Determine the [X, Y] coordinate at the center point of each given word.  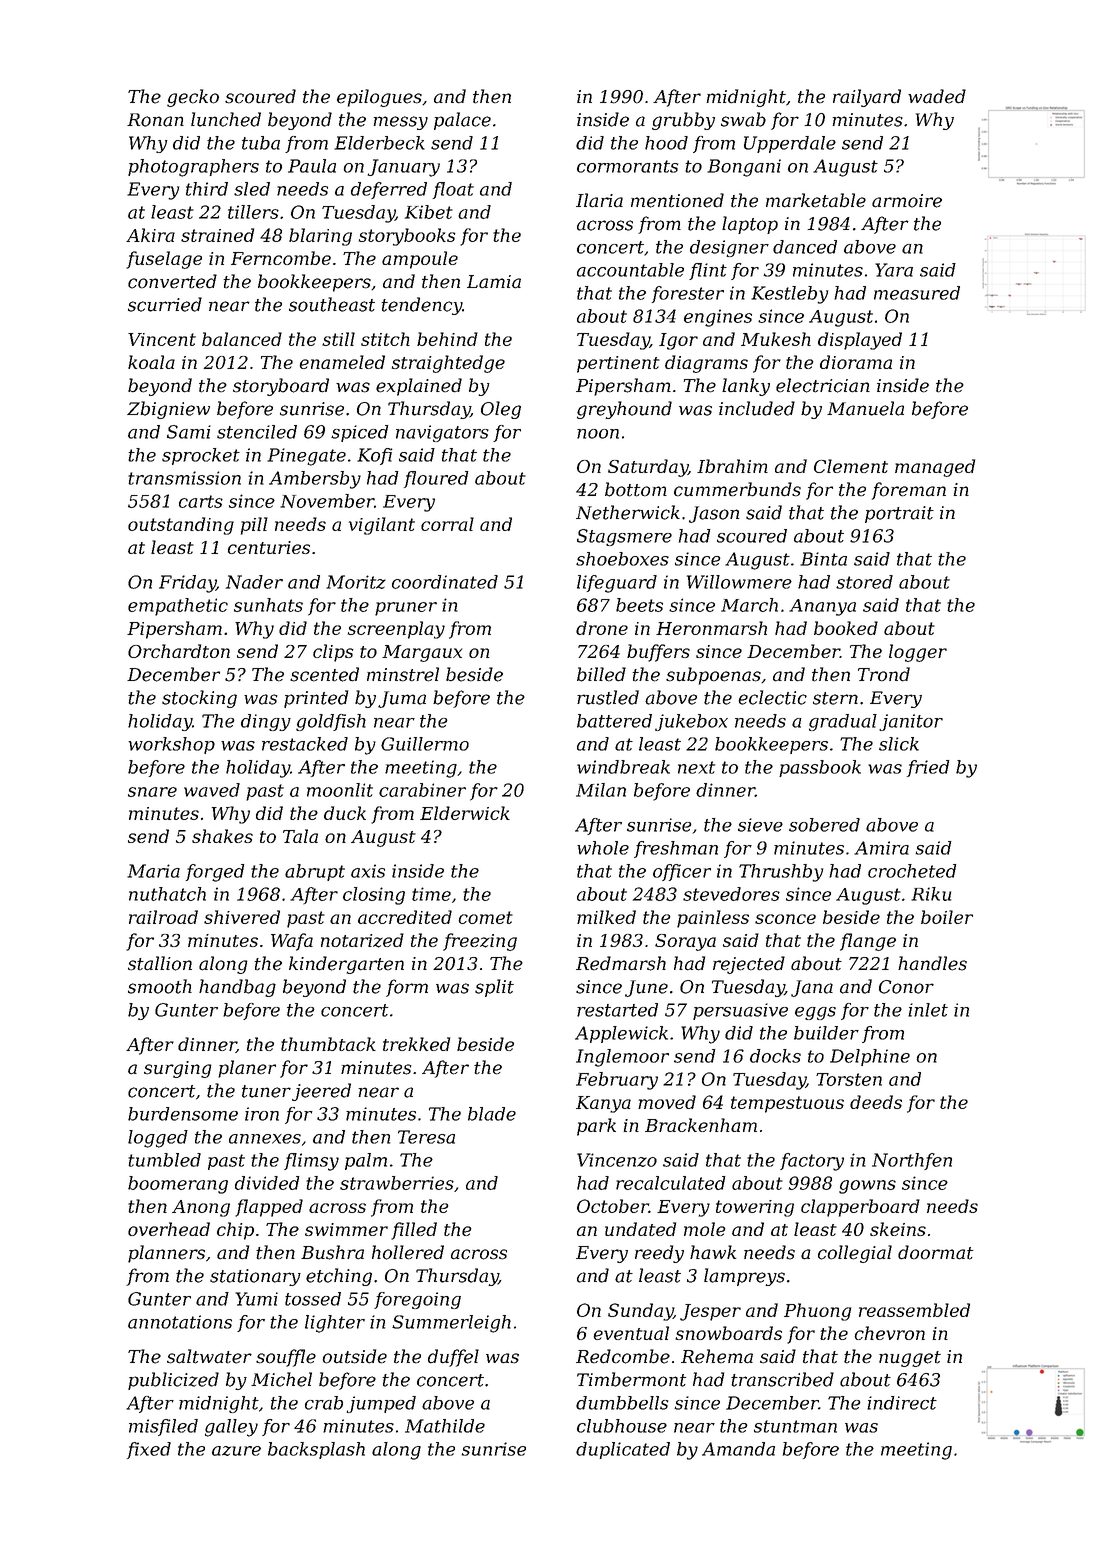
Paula [312, 166]
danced [805, 247]
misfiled [163, 1427]
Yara [894, 270]
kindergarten [346, 965]
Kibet [429, 212]
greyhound [624, 410]
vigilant [382, 526]
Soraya [685, 942]
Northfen [912, 1161]
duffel [453, 1358]
